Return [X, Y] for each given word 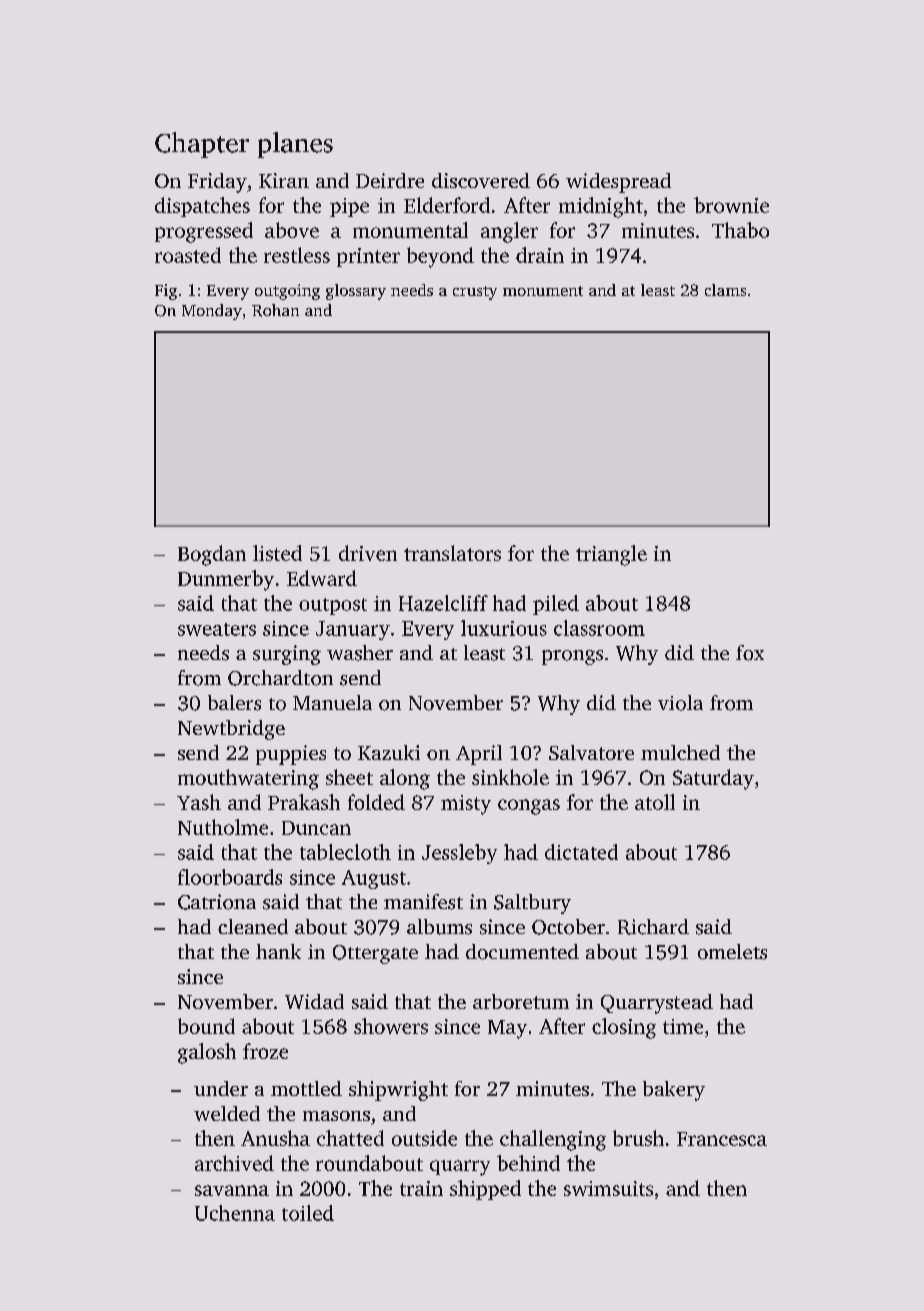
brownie [731, 205]
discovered [481, 180]
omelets [732, 952]
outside [424, 1138]
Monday [212, 312]
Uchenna [235, 1213]
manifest [423, 902]
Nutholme [223, 827]
